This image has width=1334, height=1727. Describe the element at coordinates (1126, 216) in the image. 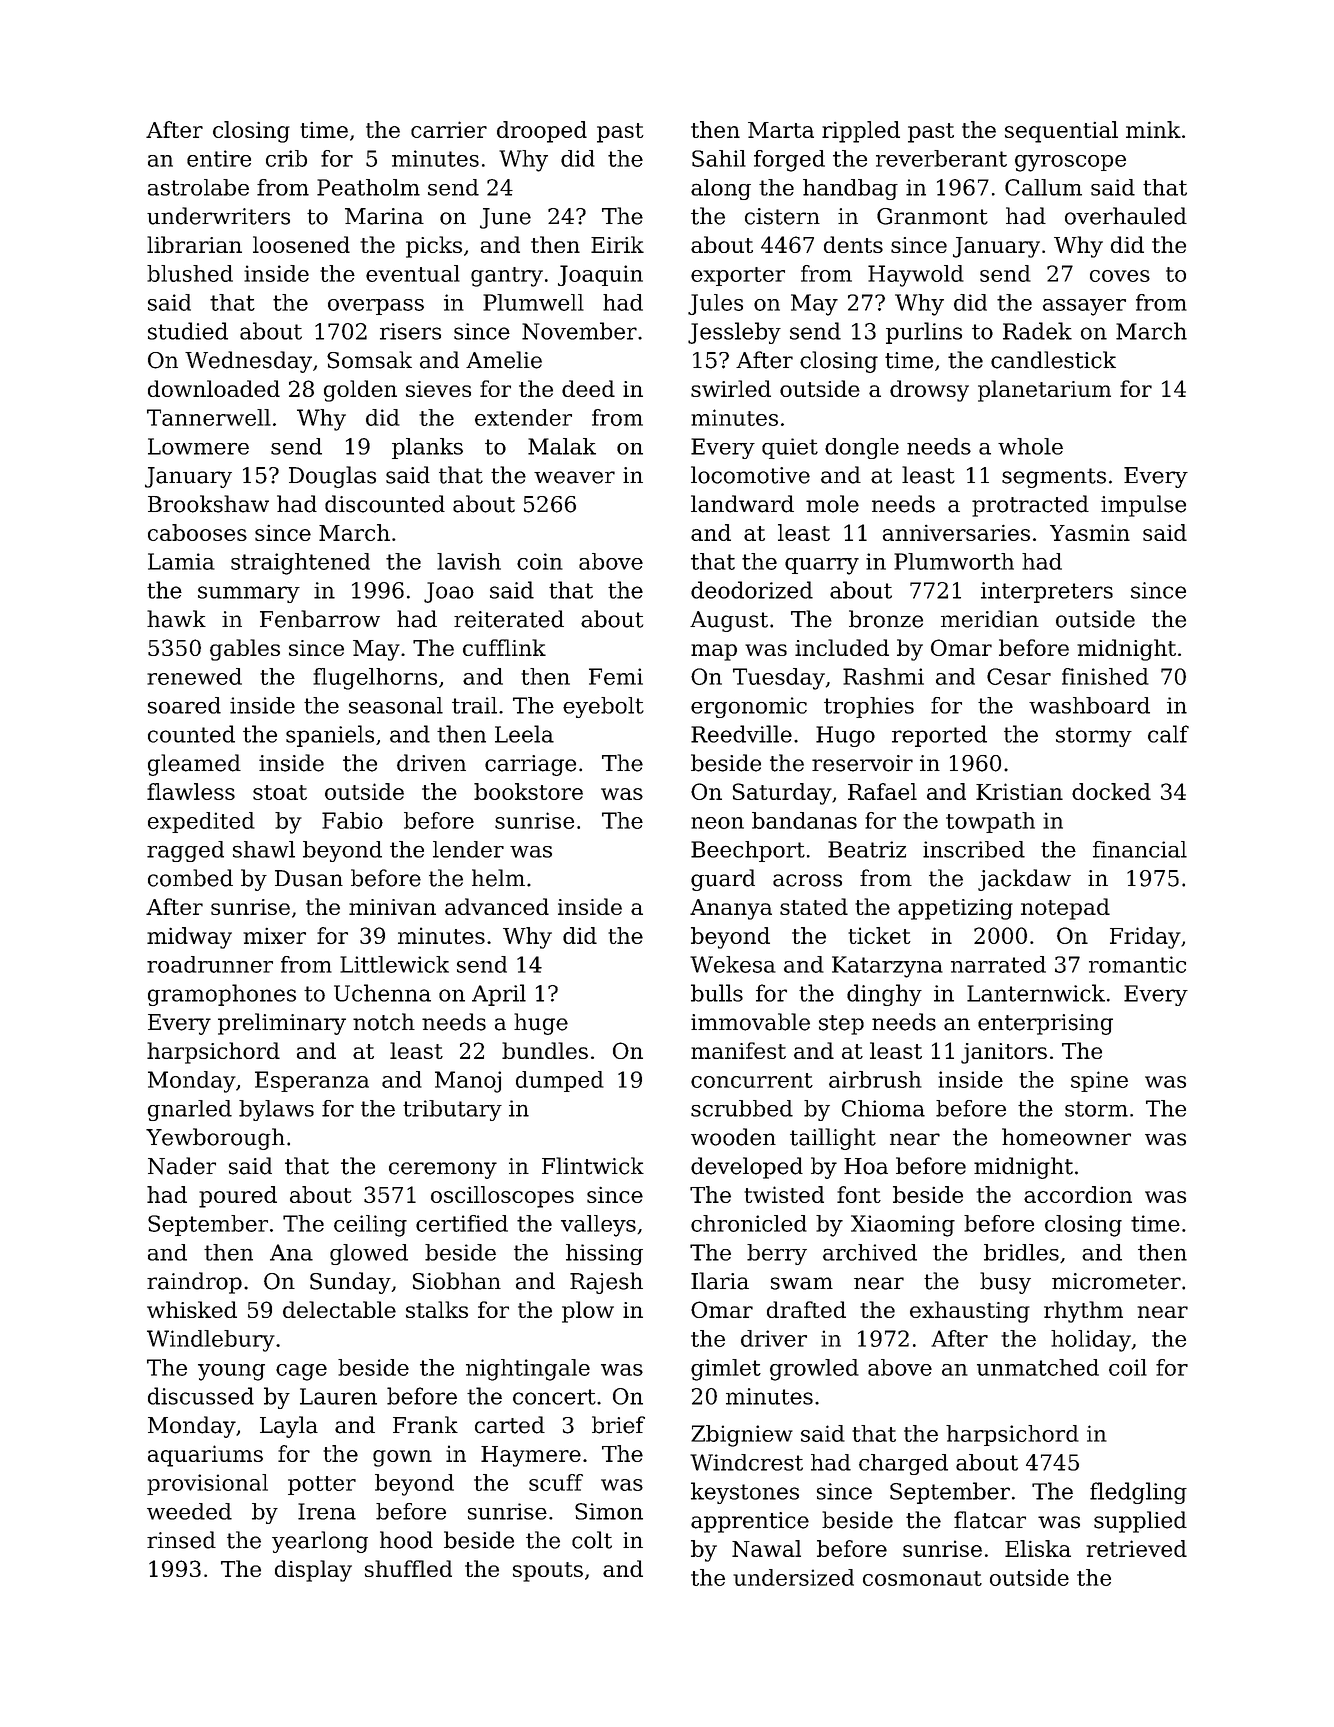

I see `overhauled` at that location.
